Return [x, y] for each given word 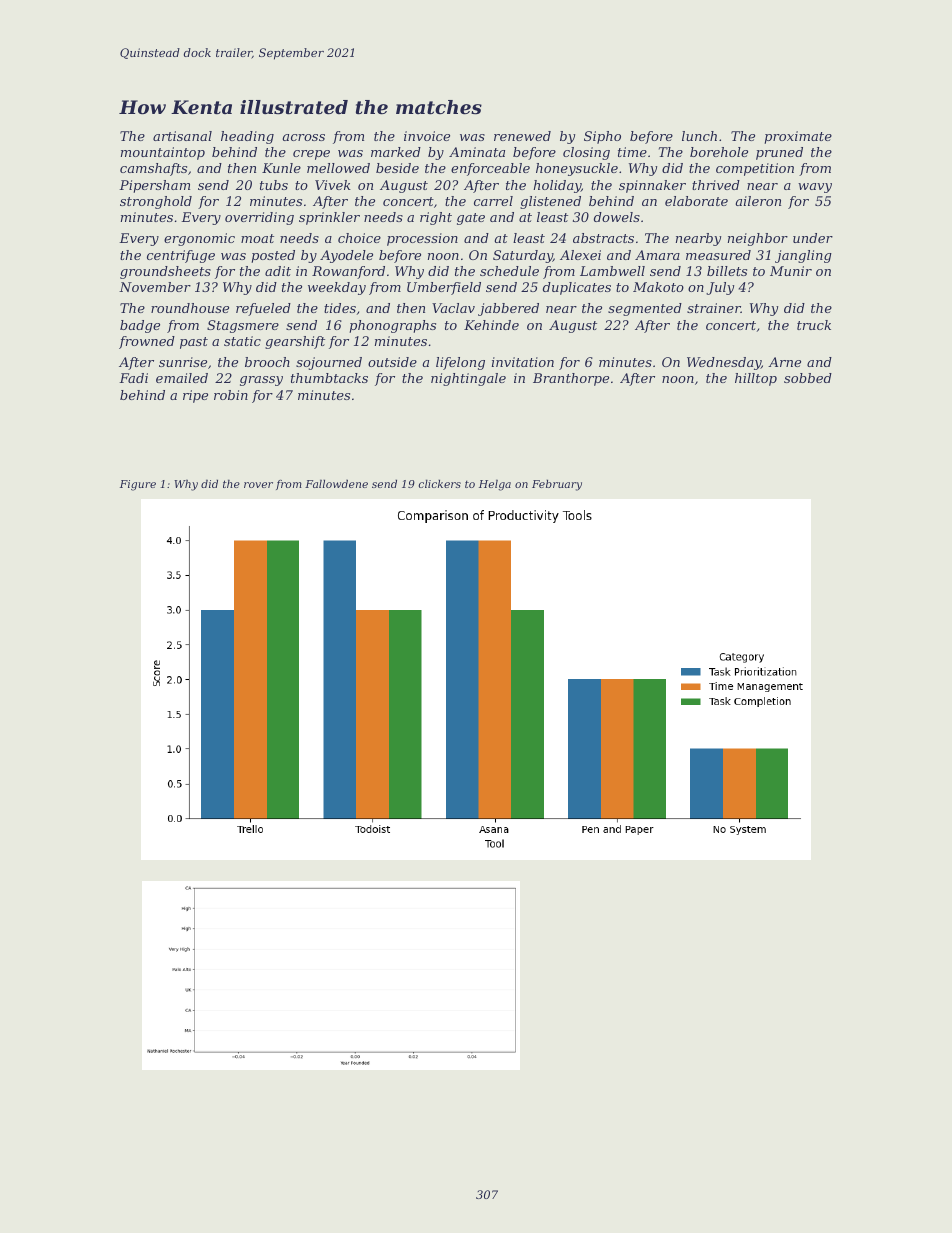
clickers [440, 483]
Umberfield [444, 288]
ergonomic [199, 239]
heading [247, 137]
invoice [427, 136]
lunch [699, 136]
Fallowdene [336, 483]
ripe [195, 396]
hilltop [756, 379]
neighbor [758, 239]
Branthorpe [571, 379]
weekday [337, 288]
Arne [784, 362]
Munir [791, 271]
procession [422, 239]
